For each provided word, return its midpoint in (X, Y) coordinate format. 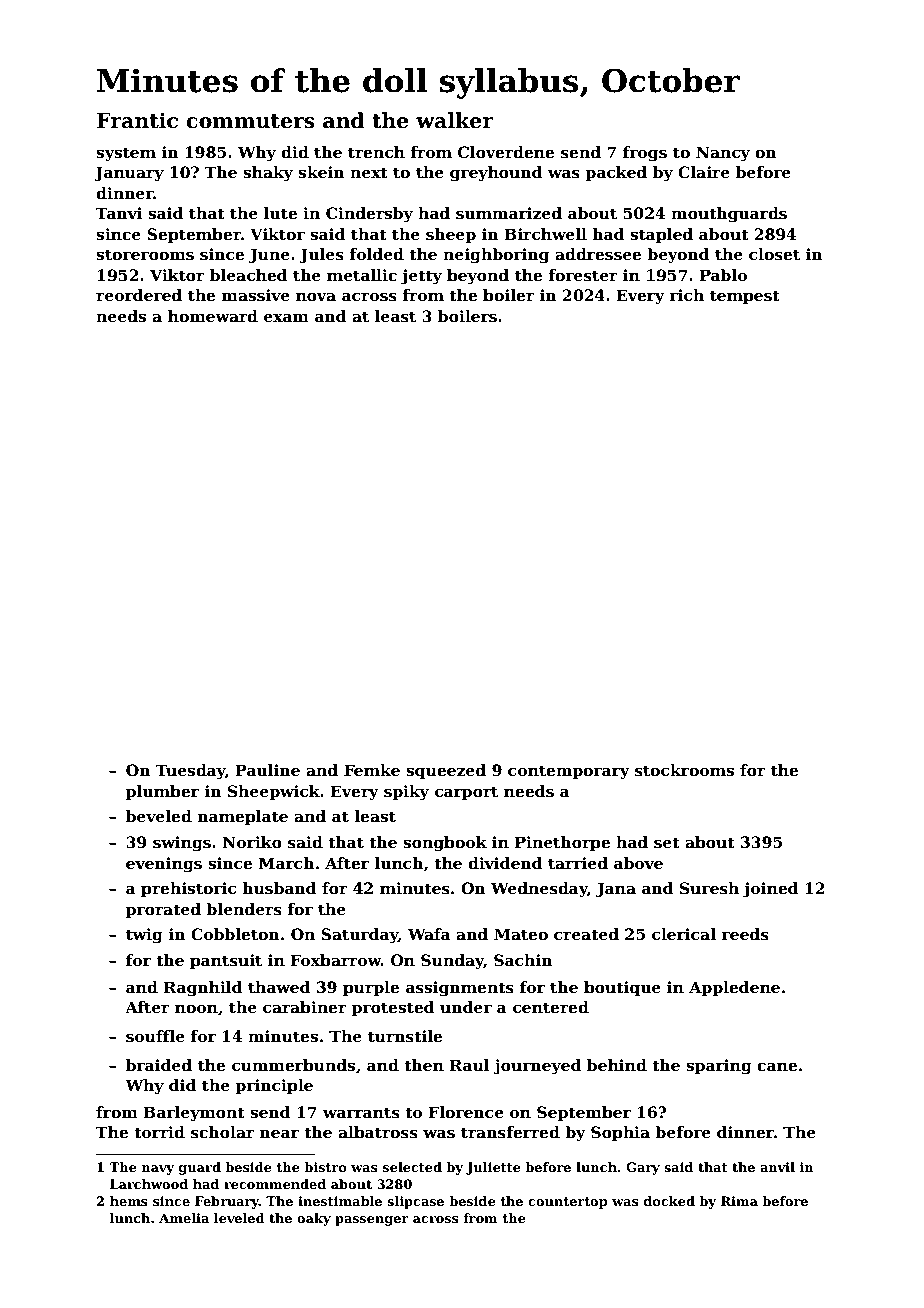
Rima (739, 1201)
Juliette (493, 1168)
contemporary (569, 772)
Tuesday (190, 772)
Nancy (723, 154)
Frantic (137, 120)
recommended (275, 1184)
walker (455, 120)
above (638, 863)
